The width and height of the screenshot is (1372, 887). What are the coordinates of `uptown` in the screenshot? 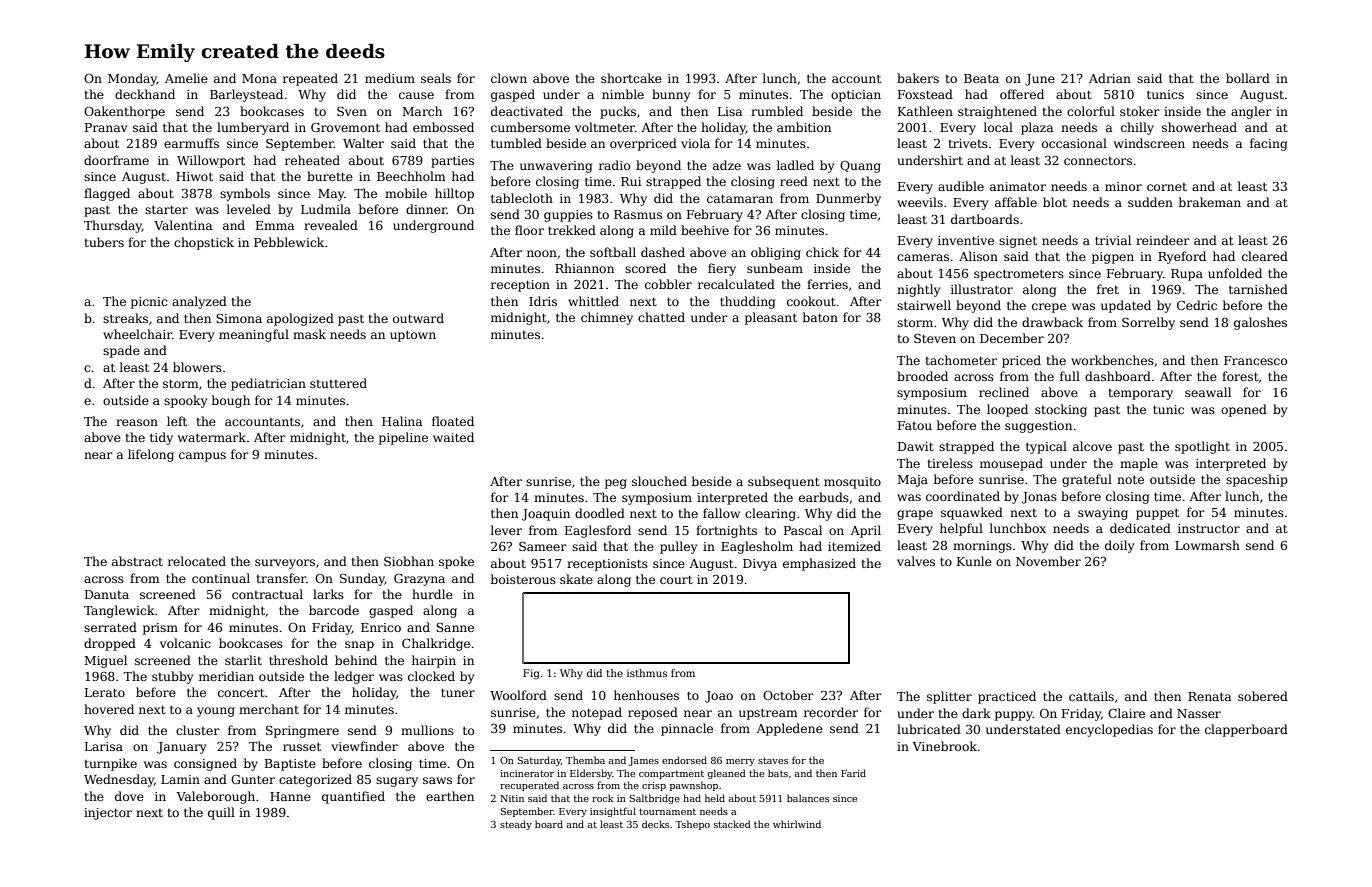 It's located at (413, 336).
